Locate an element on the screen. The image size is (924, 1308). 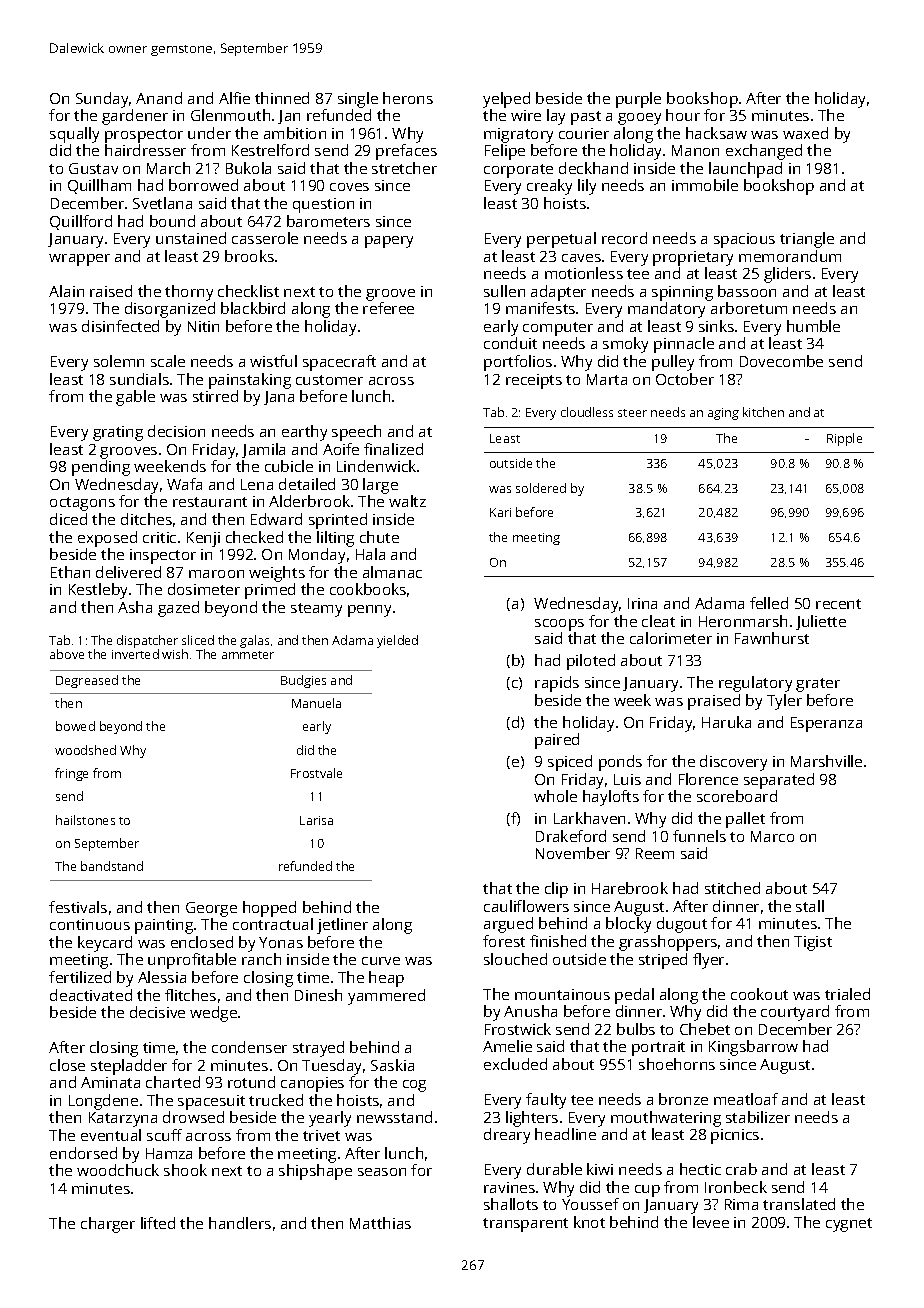
Sunday is located at coordinates (102, 100).
